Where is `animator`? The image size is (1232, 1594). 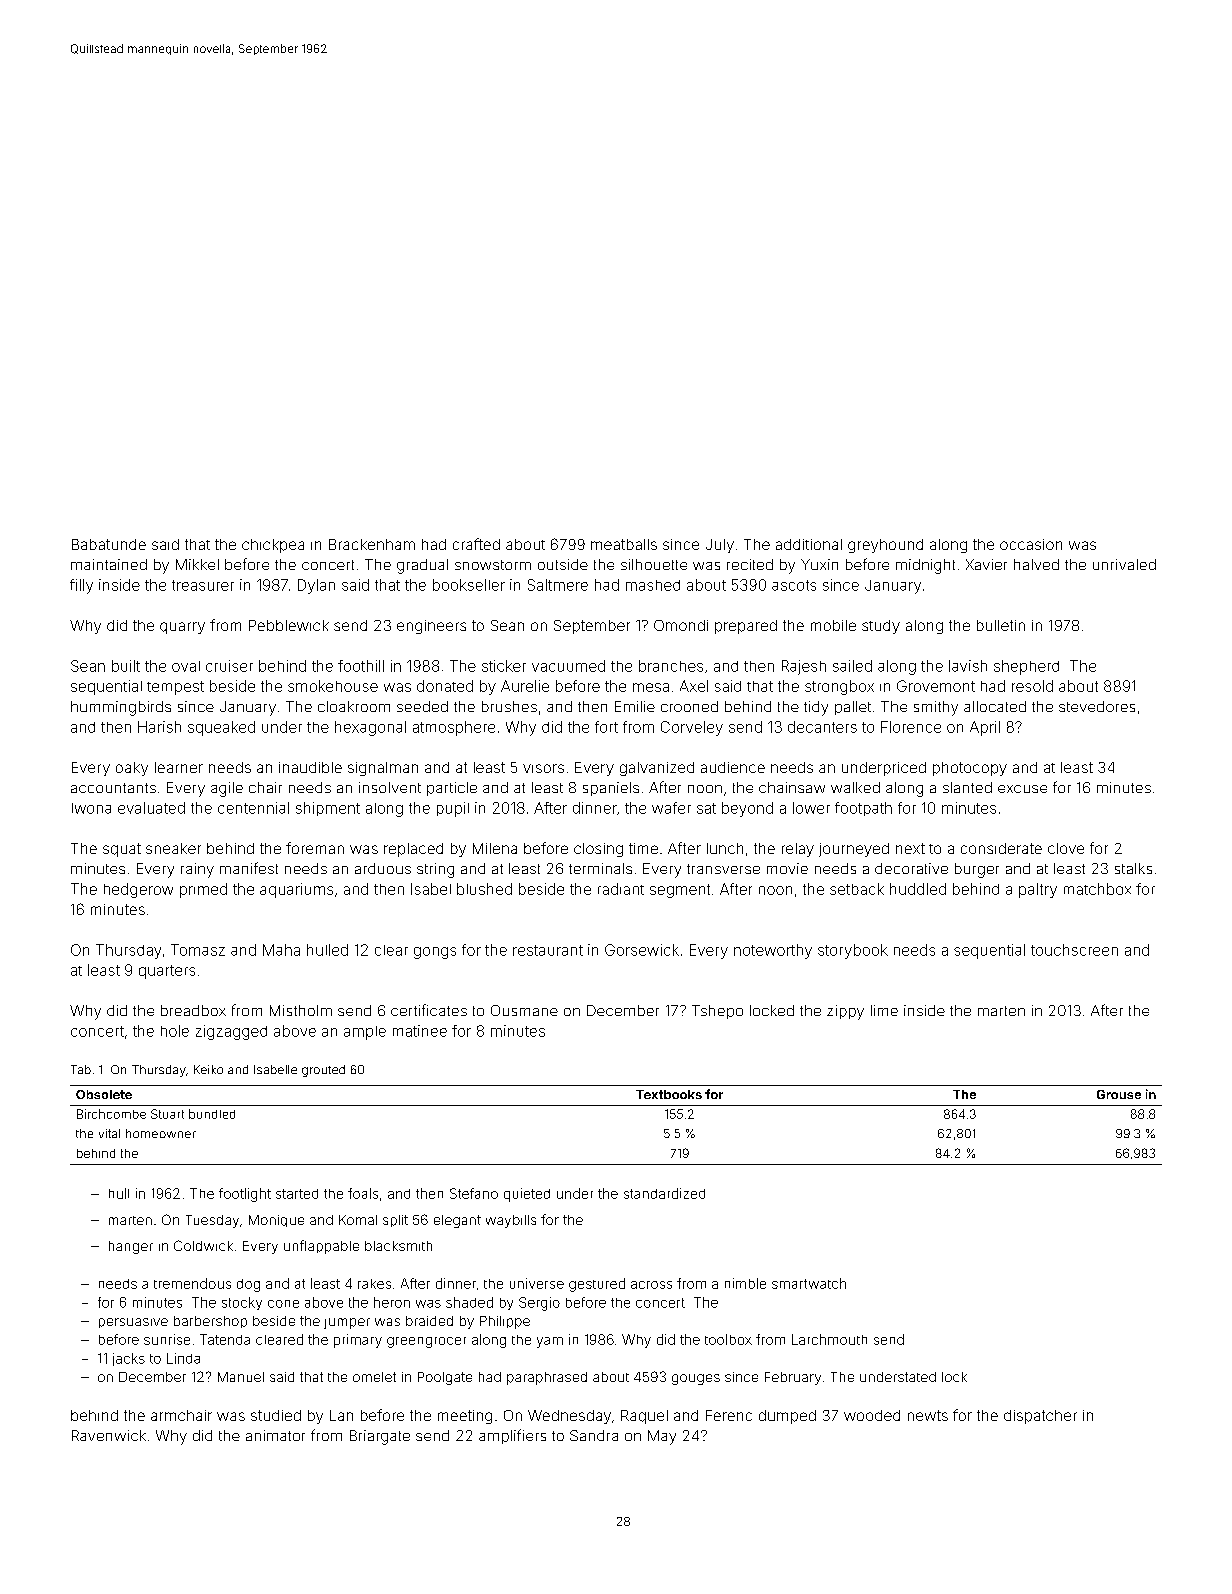
animator is located at coordinates (275, 1435).
